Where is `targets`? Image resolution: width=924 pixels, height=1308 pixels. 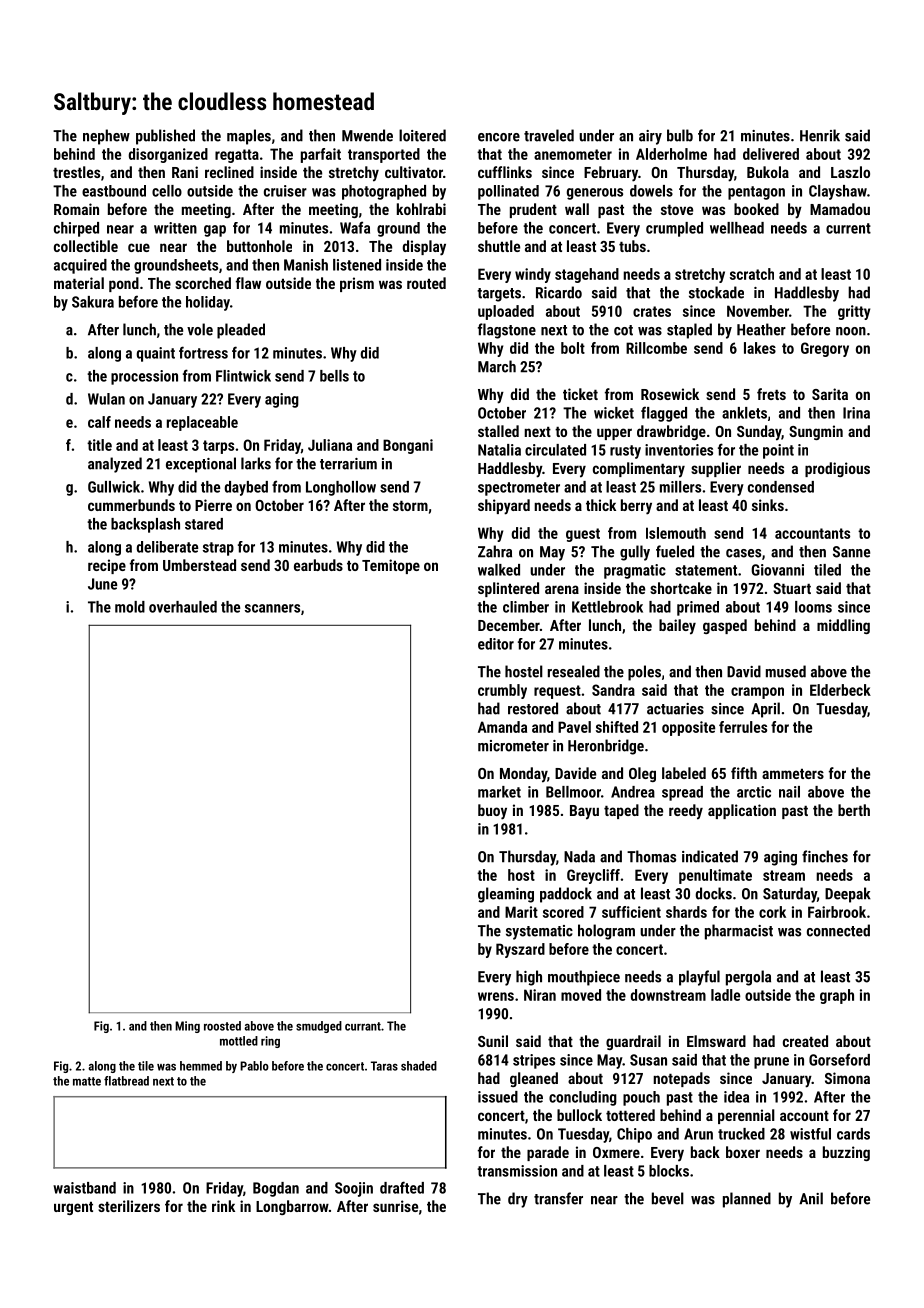
targets is located at coordinates (499, 295).
